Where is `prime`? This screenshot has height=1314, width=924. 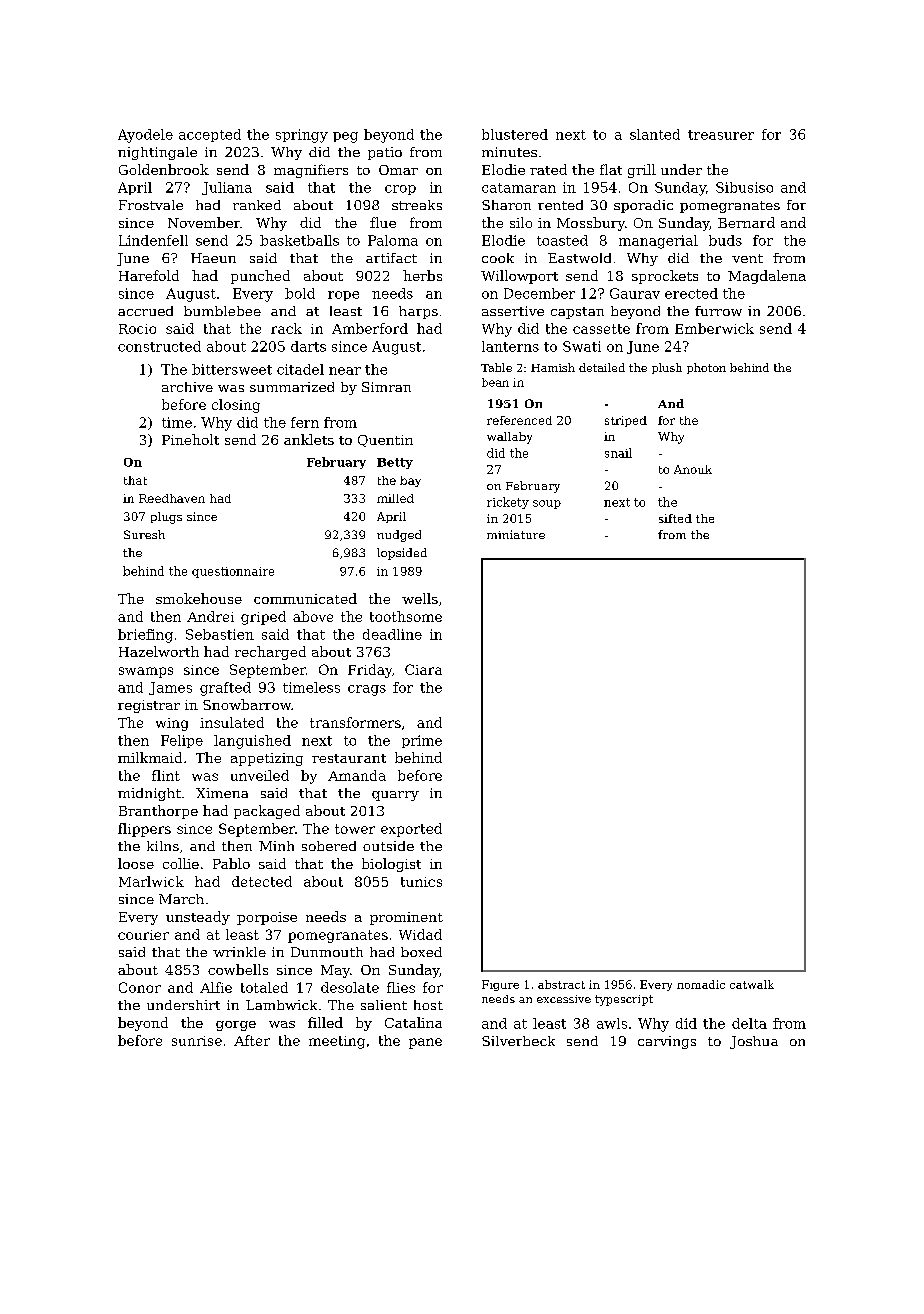
prime is located at coordinates (422, 741).
